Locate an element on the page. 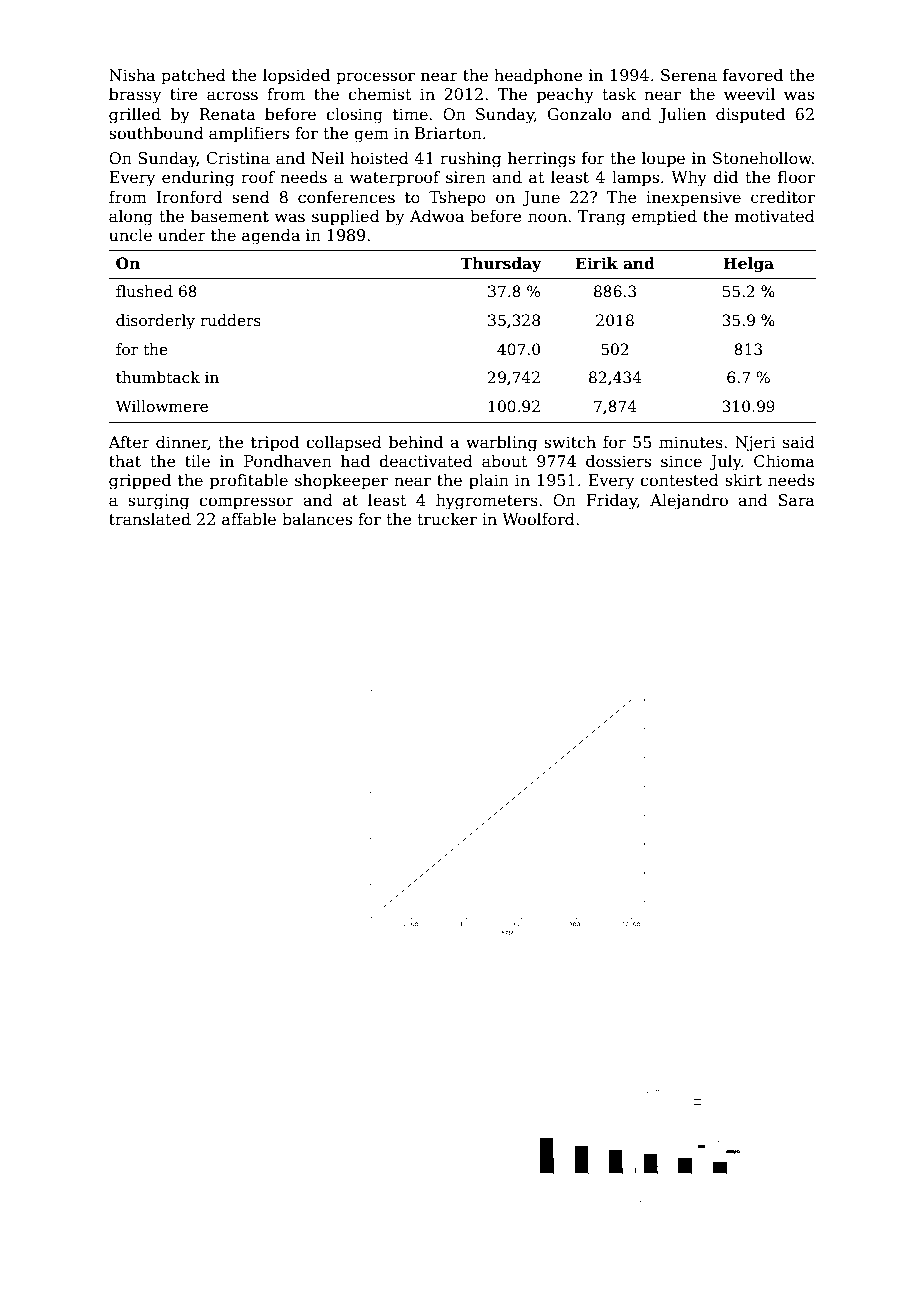 The height and width of the image is (1308, 924). amplifiers is located at coordinates (249, 135).
